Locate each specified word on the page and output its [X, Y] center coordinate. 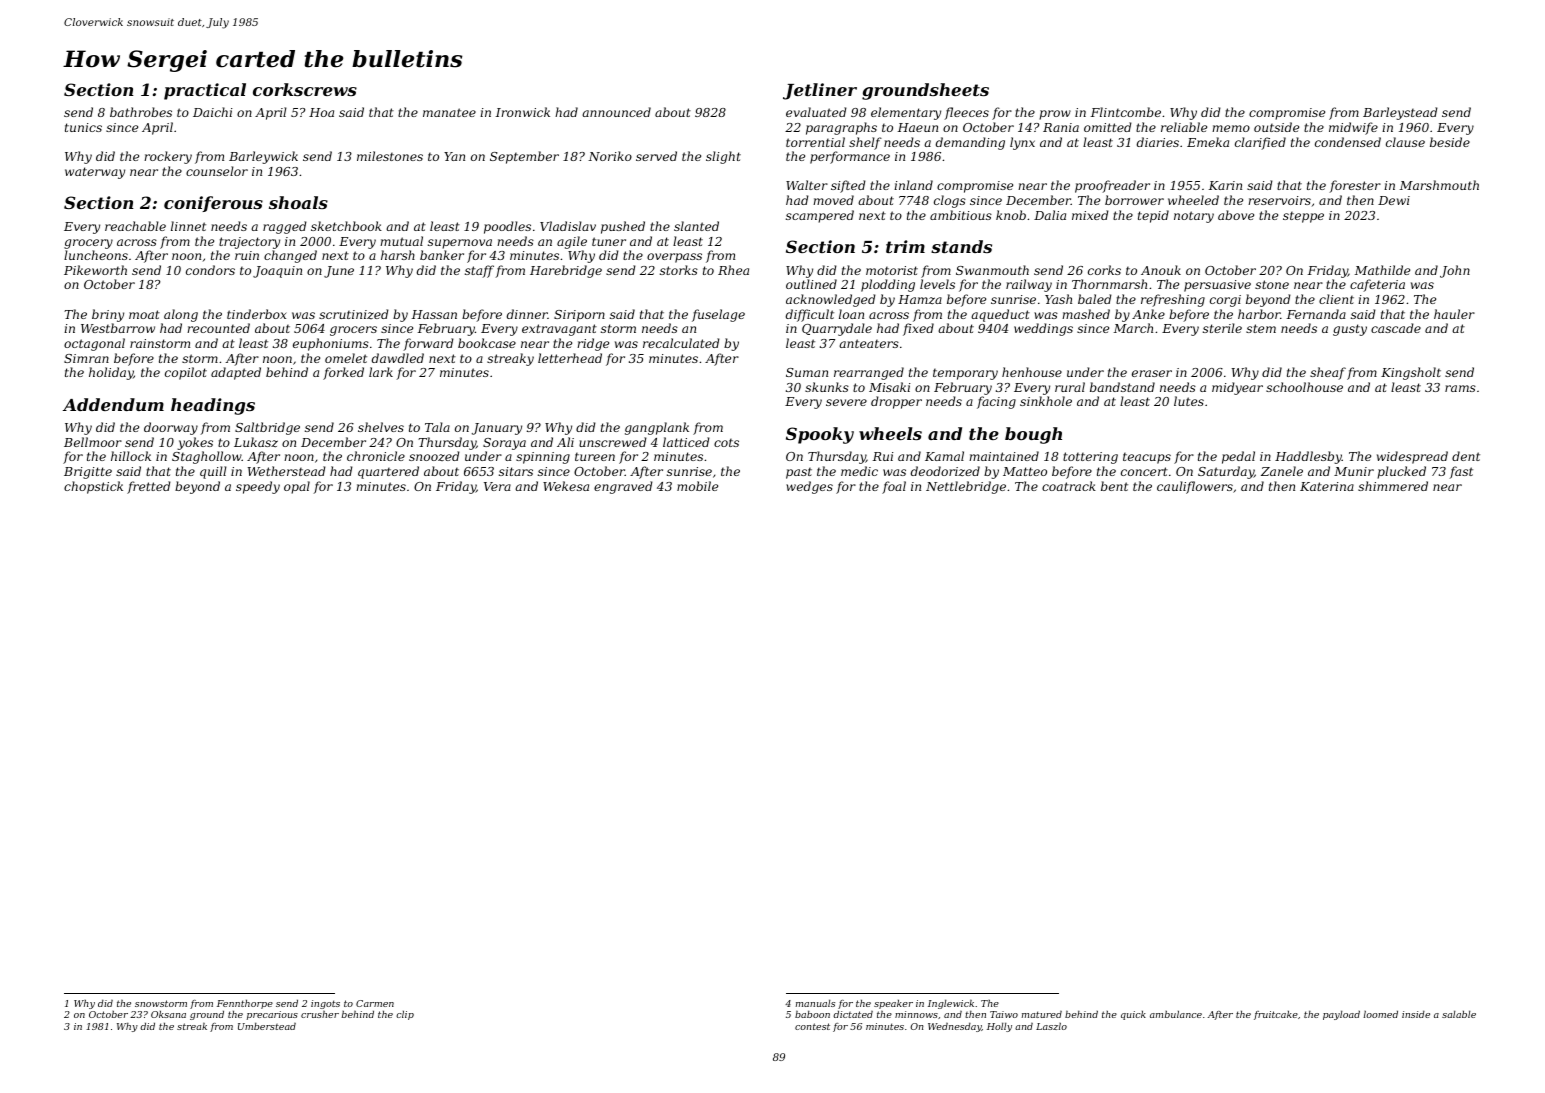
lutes [1189, 401]
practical [205, 91]
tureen [595, 456]
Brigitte [88, 473]
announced [616, 112]
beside [1450, 142]
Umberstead [267, 1026]
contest [812, 1026]
